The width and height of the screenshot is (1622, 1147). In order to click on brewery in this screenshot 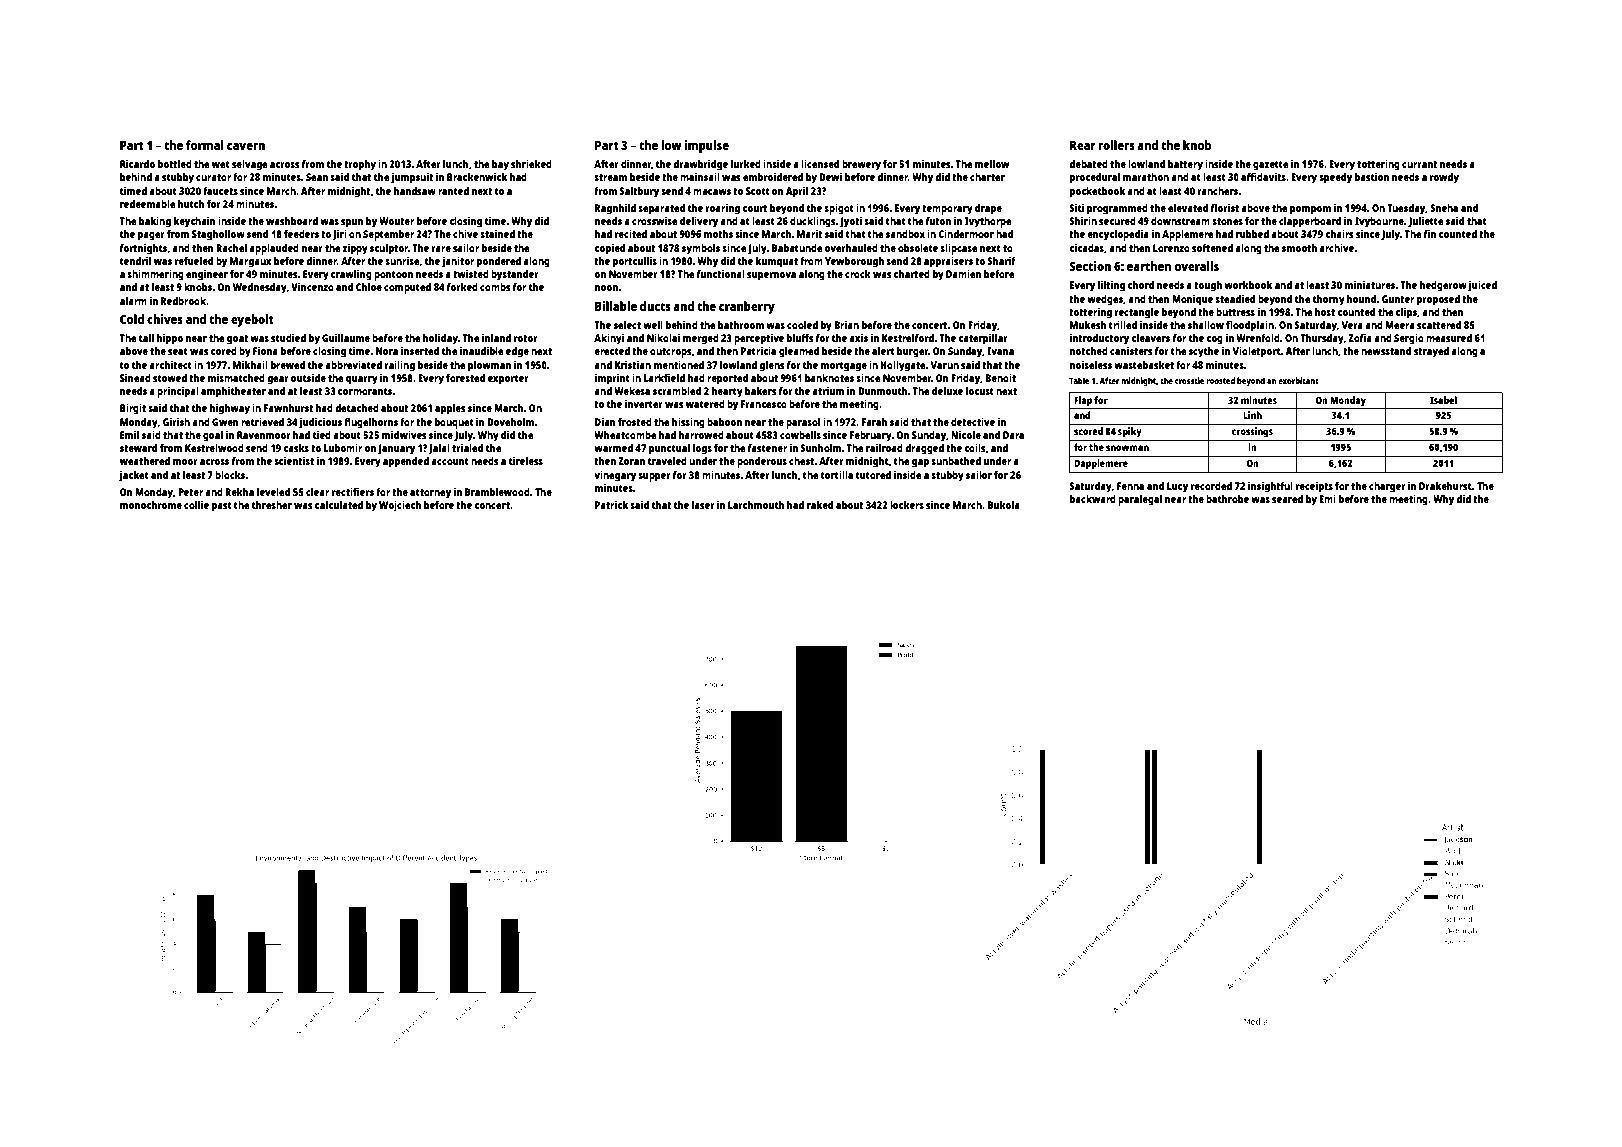, I will do `click(861, 165)`.
